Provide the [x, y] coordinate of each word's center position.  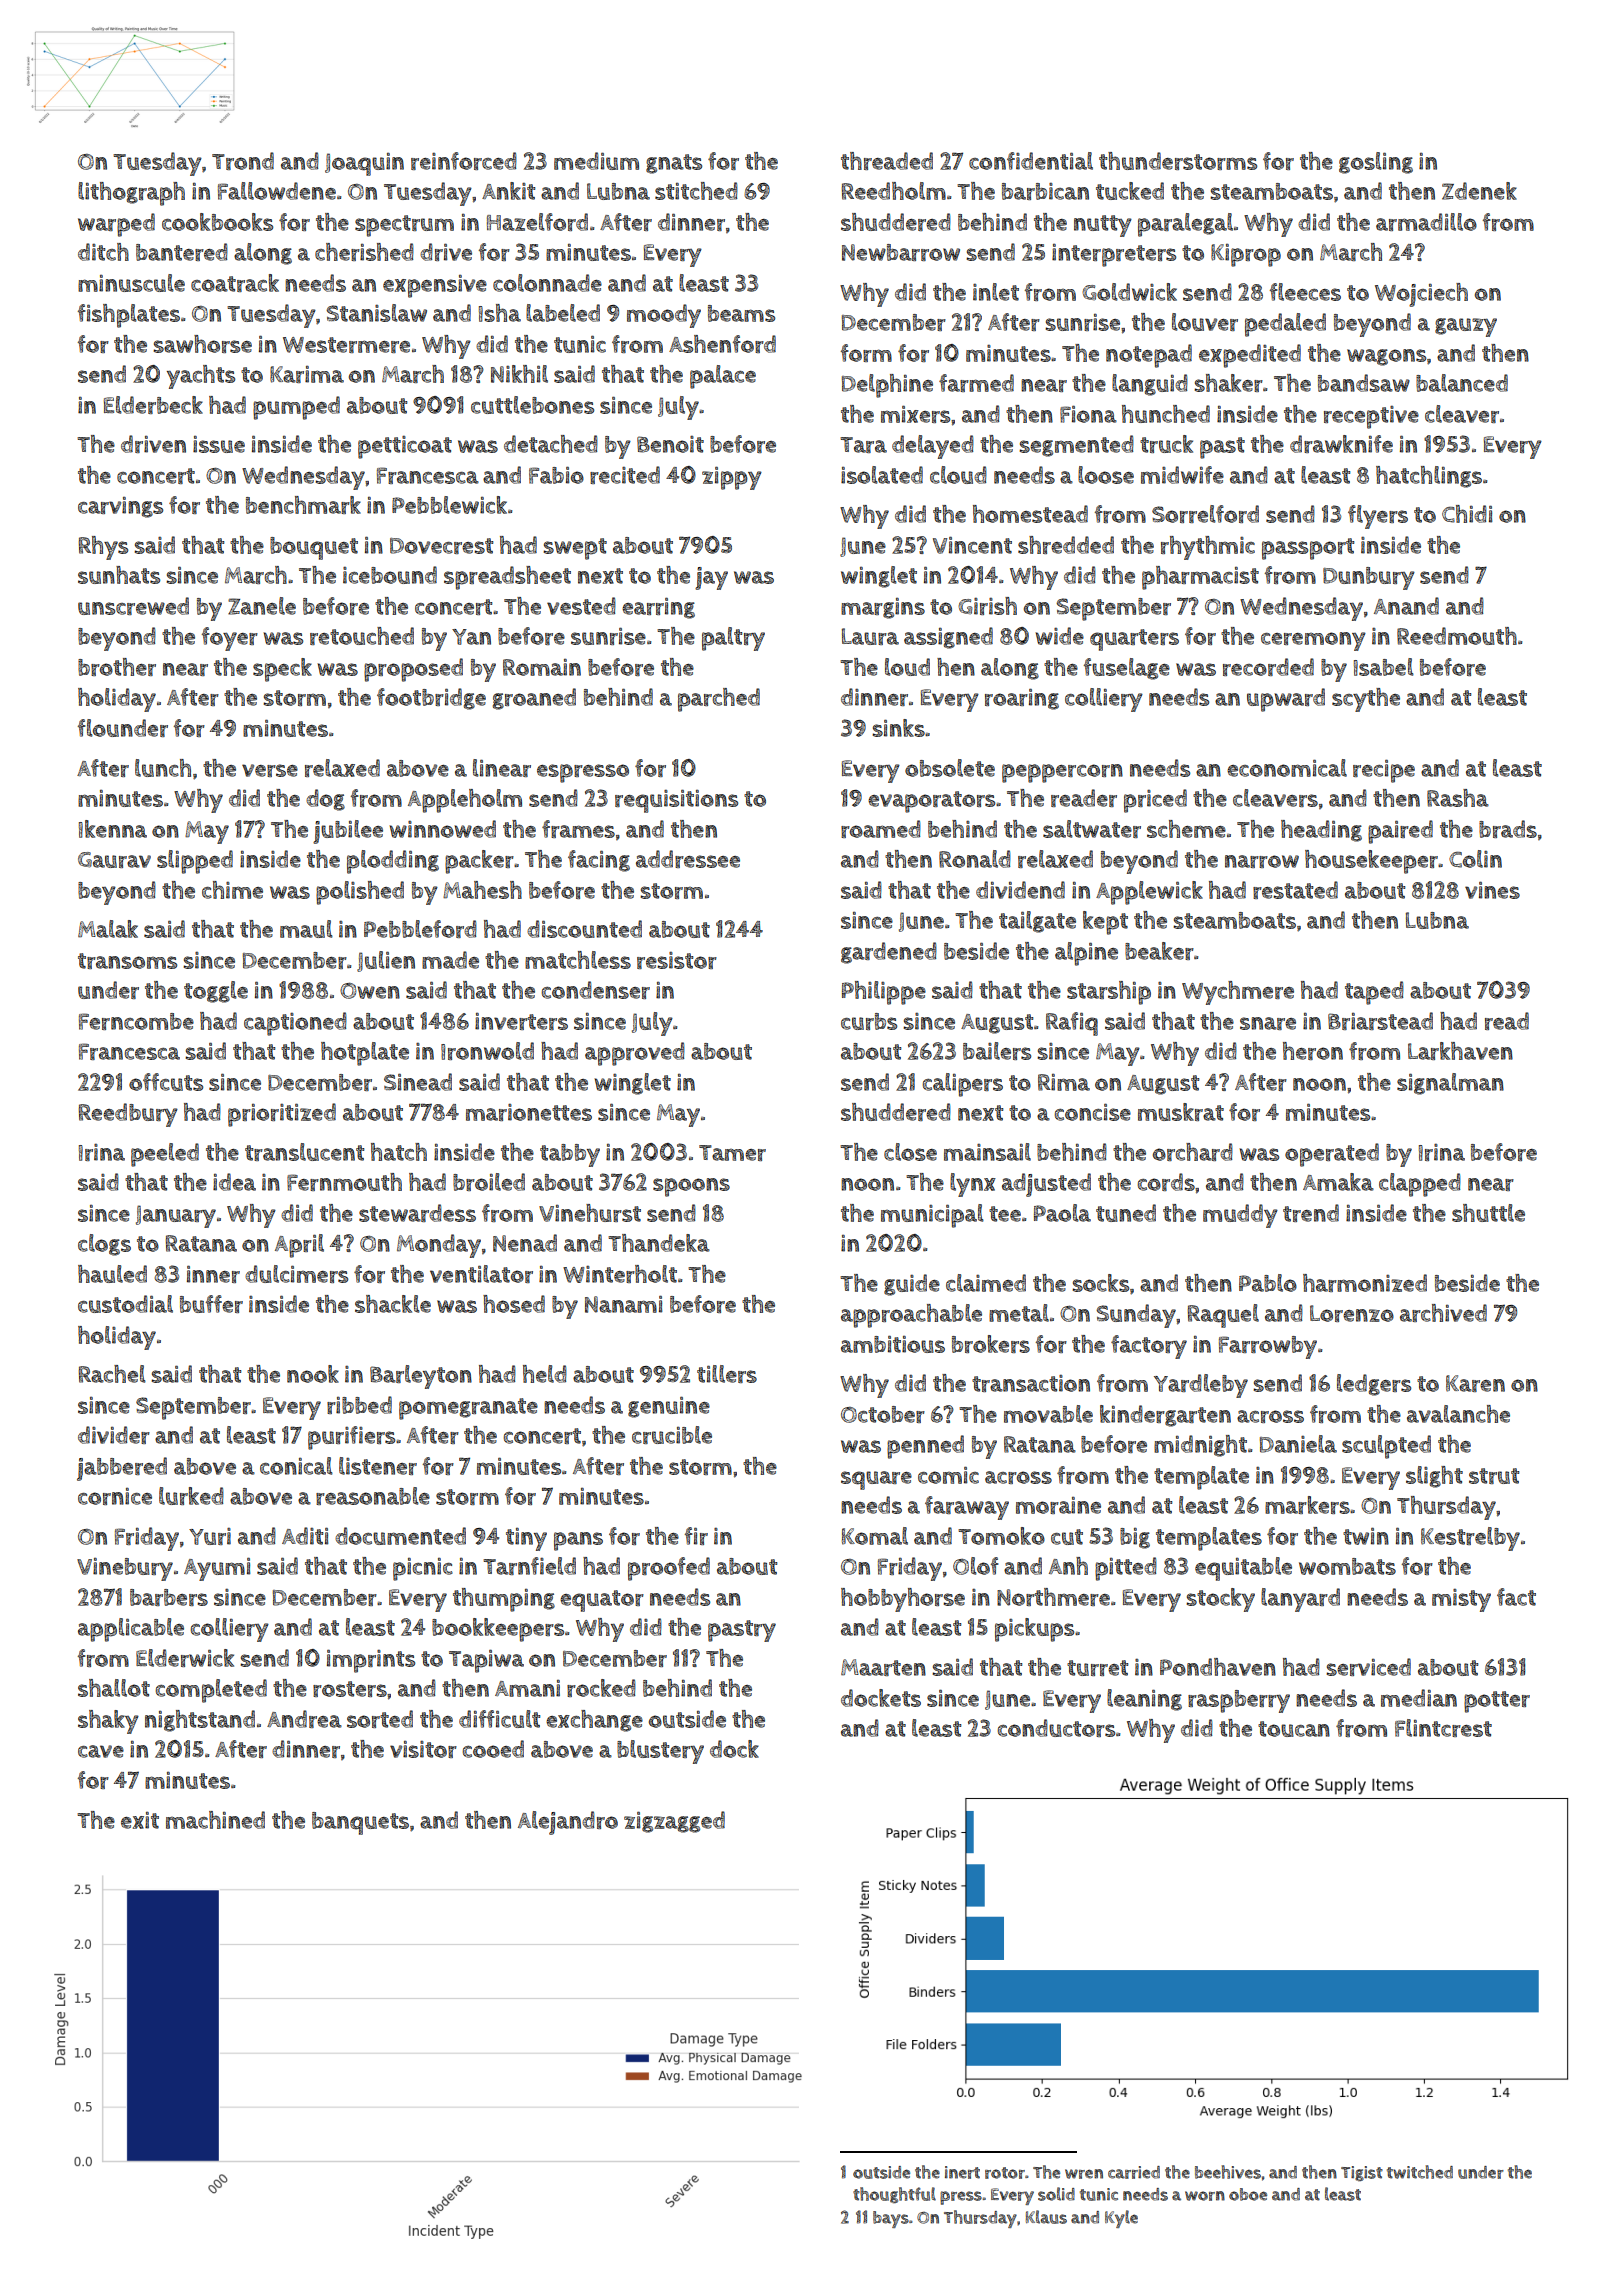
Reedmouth [1457, 636]
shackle [393, 1304]
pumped [296, 408]
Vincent [972, 545]
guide [912, 1285]
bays [891, 2219]
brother [117, 667]
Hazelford [537, 222]
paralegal [1185, 225]
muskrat [1181, 1112]
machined [215, 1820]
